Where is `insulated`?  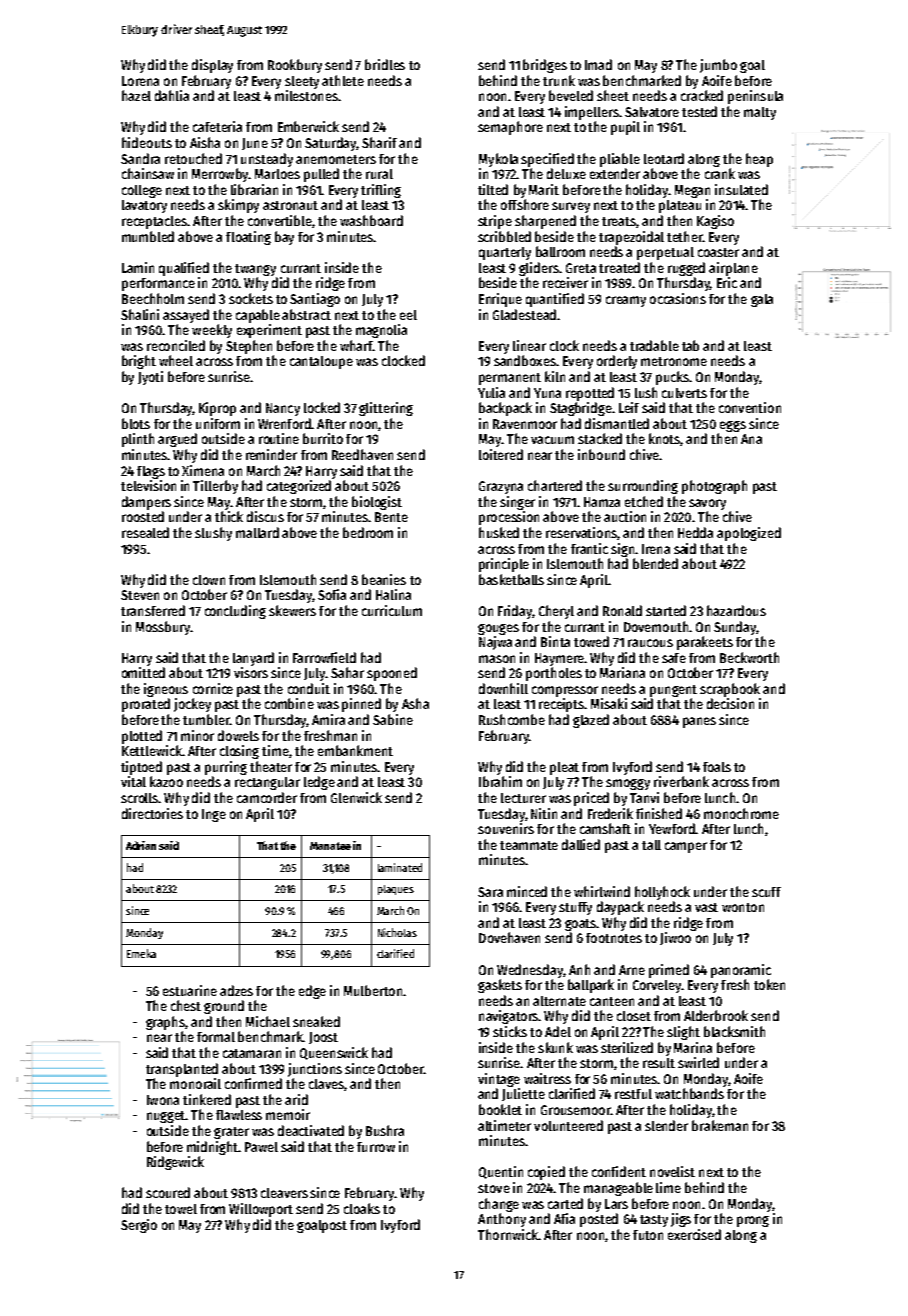 insulated is located at coordinates (741, 189).
